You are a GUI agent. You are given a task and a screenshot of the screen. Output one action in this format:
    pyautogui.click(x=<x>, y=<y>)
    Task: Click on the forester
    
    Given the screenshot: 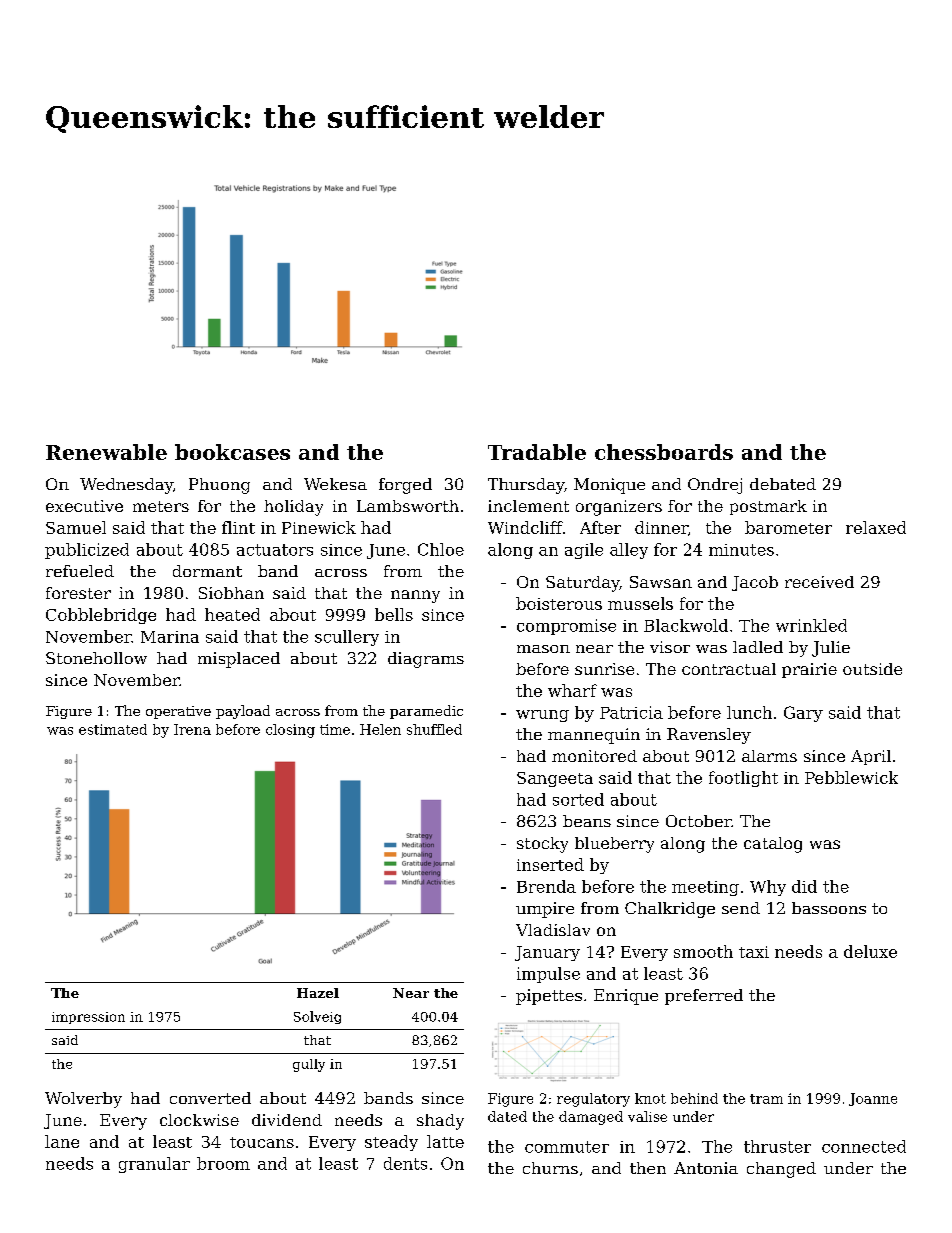 What is the action you would take?
    pyautogui.click(x=78, y=593)
